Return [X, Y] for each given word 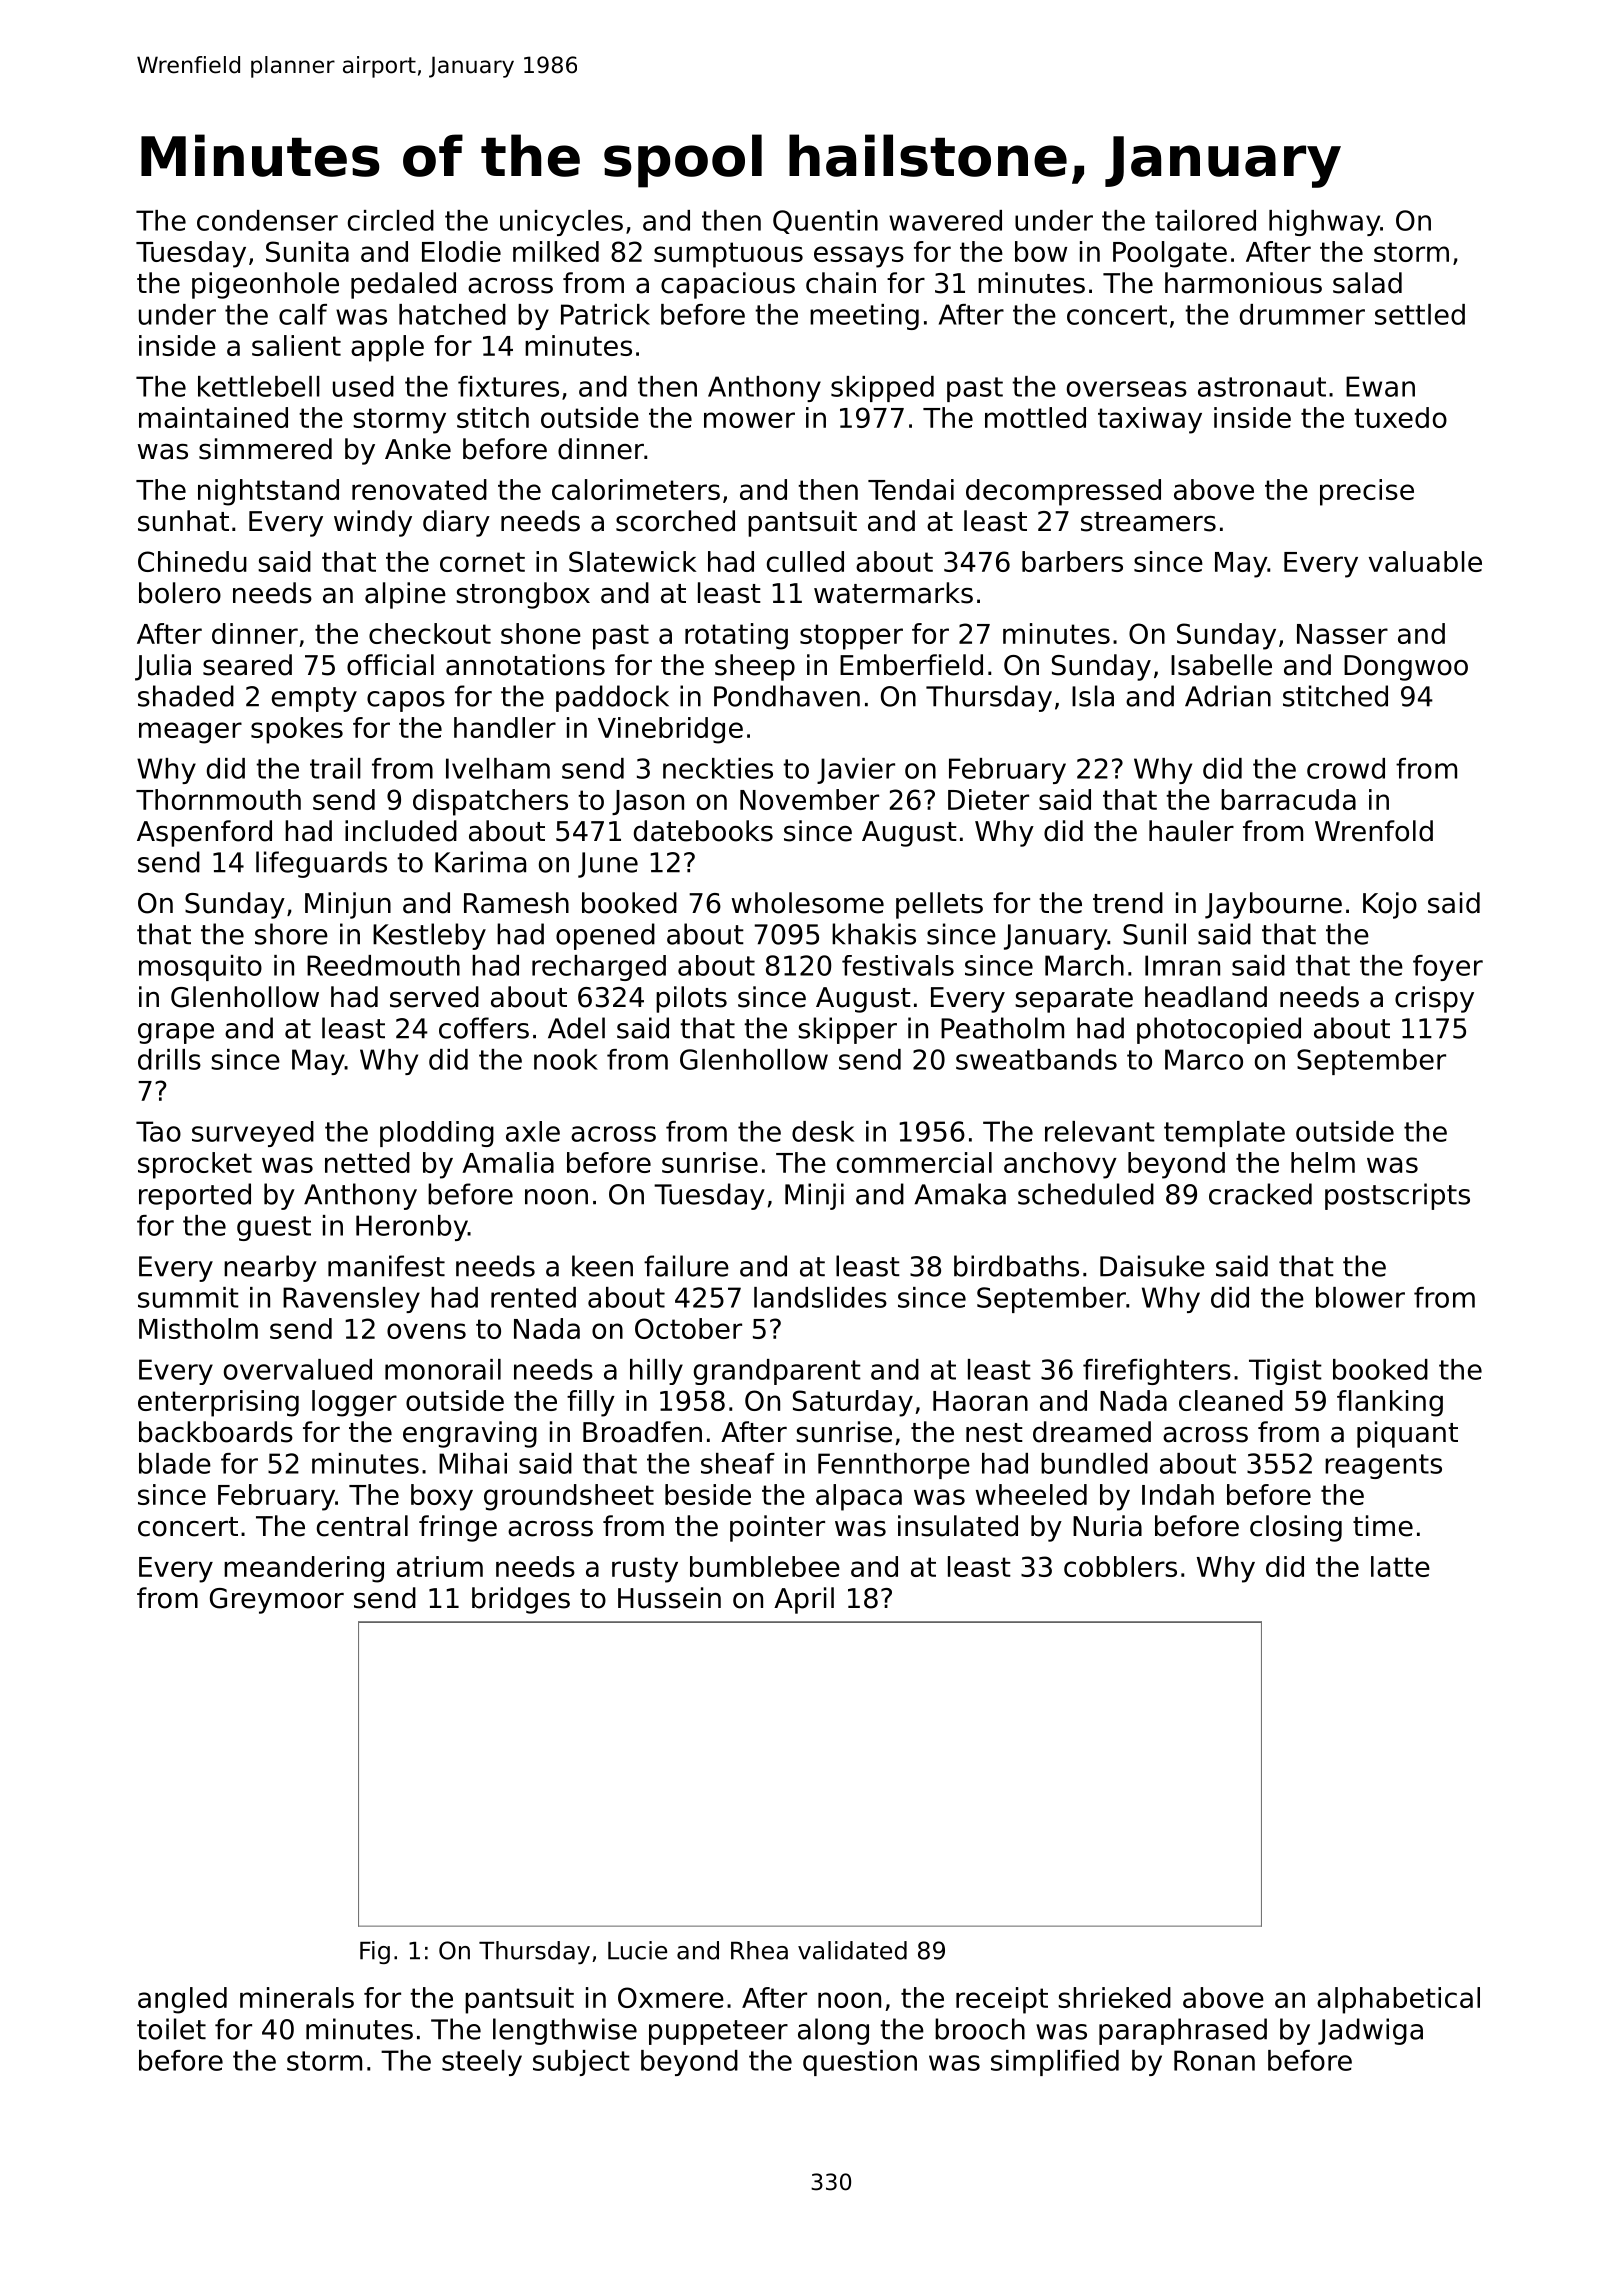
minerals [297, 1997]
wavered [945, 220]
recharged [599, 968]
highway [1324, 223]
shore [291, 934]
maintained [213, 417]
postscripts [1397, 1196]
